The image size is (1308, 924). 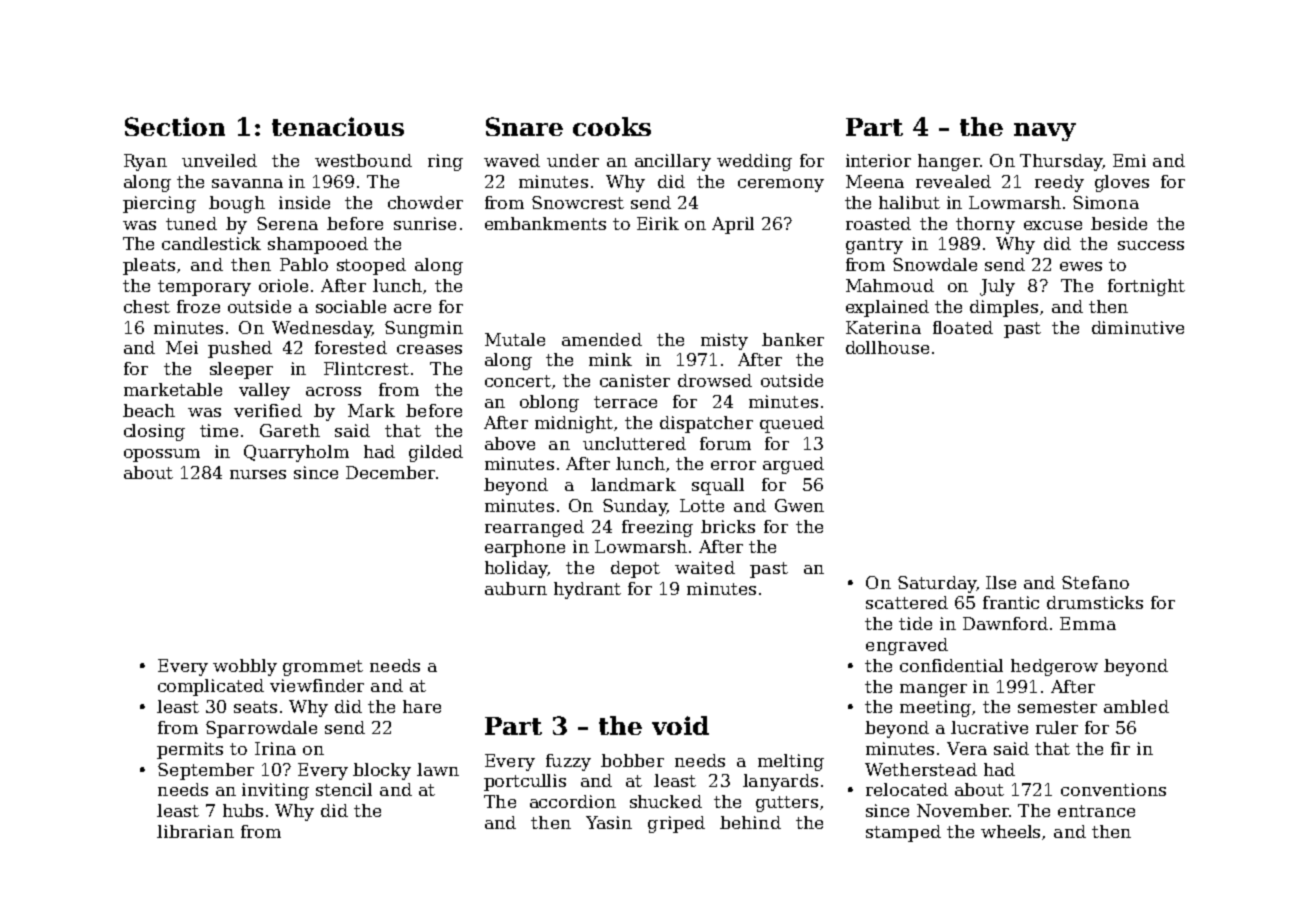 I want to click on lawn, so click(x=438, y=769).
